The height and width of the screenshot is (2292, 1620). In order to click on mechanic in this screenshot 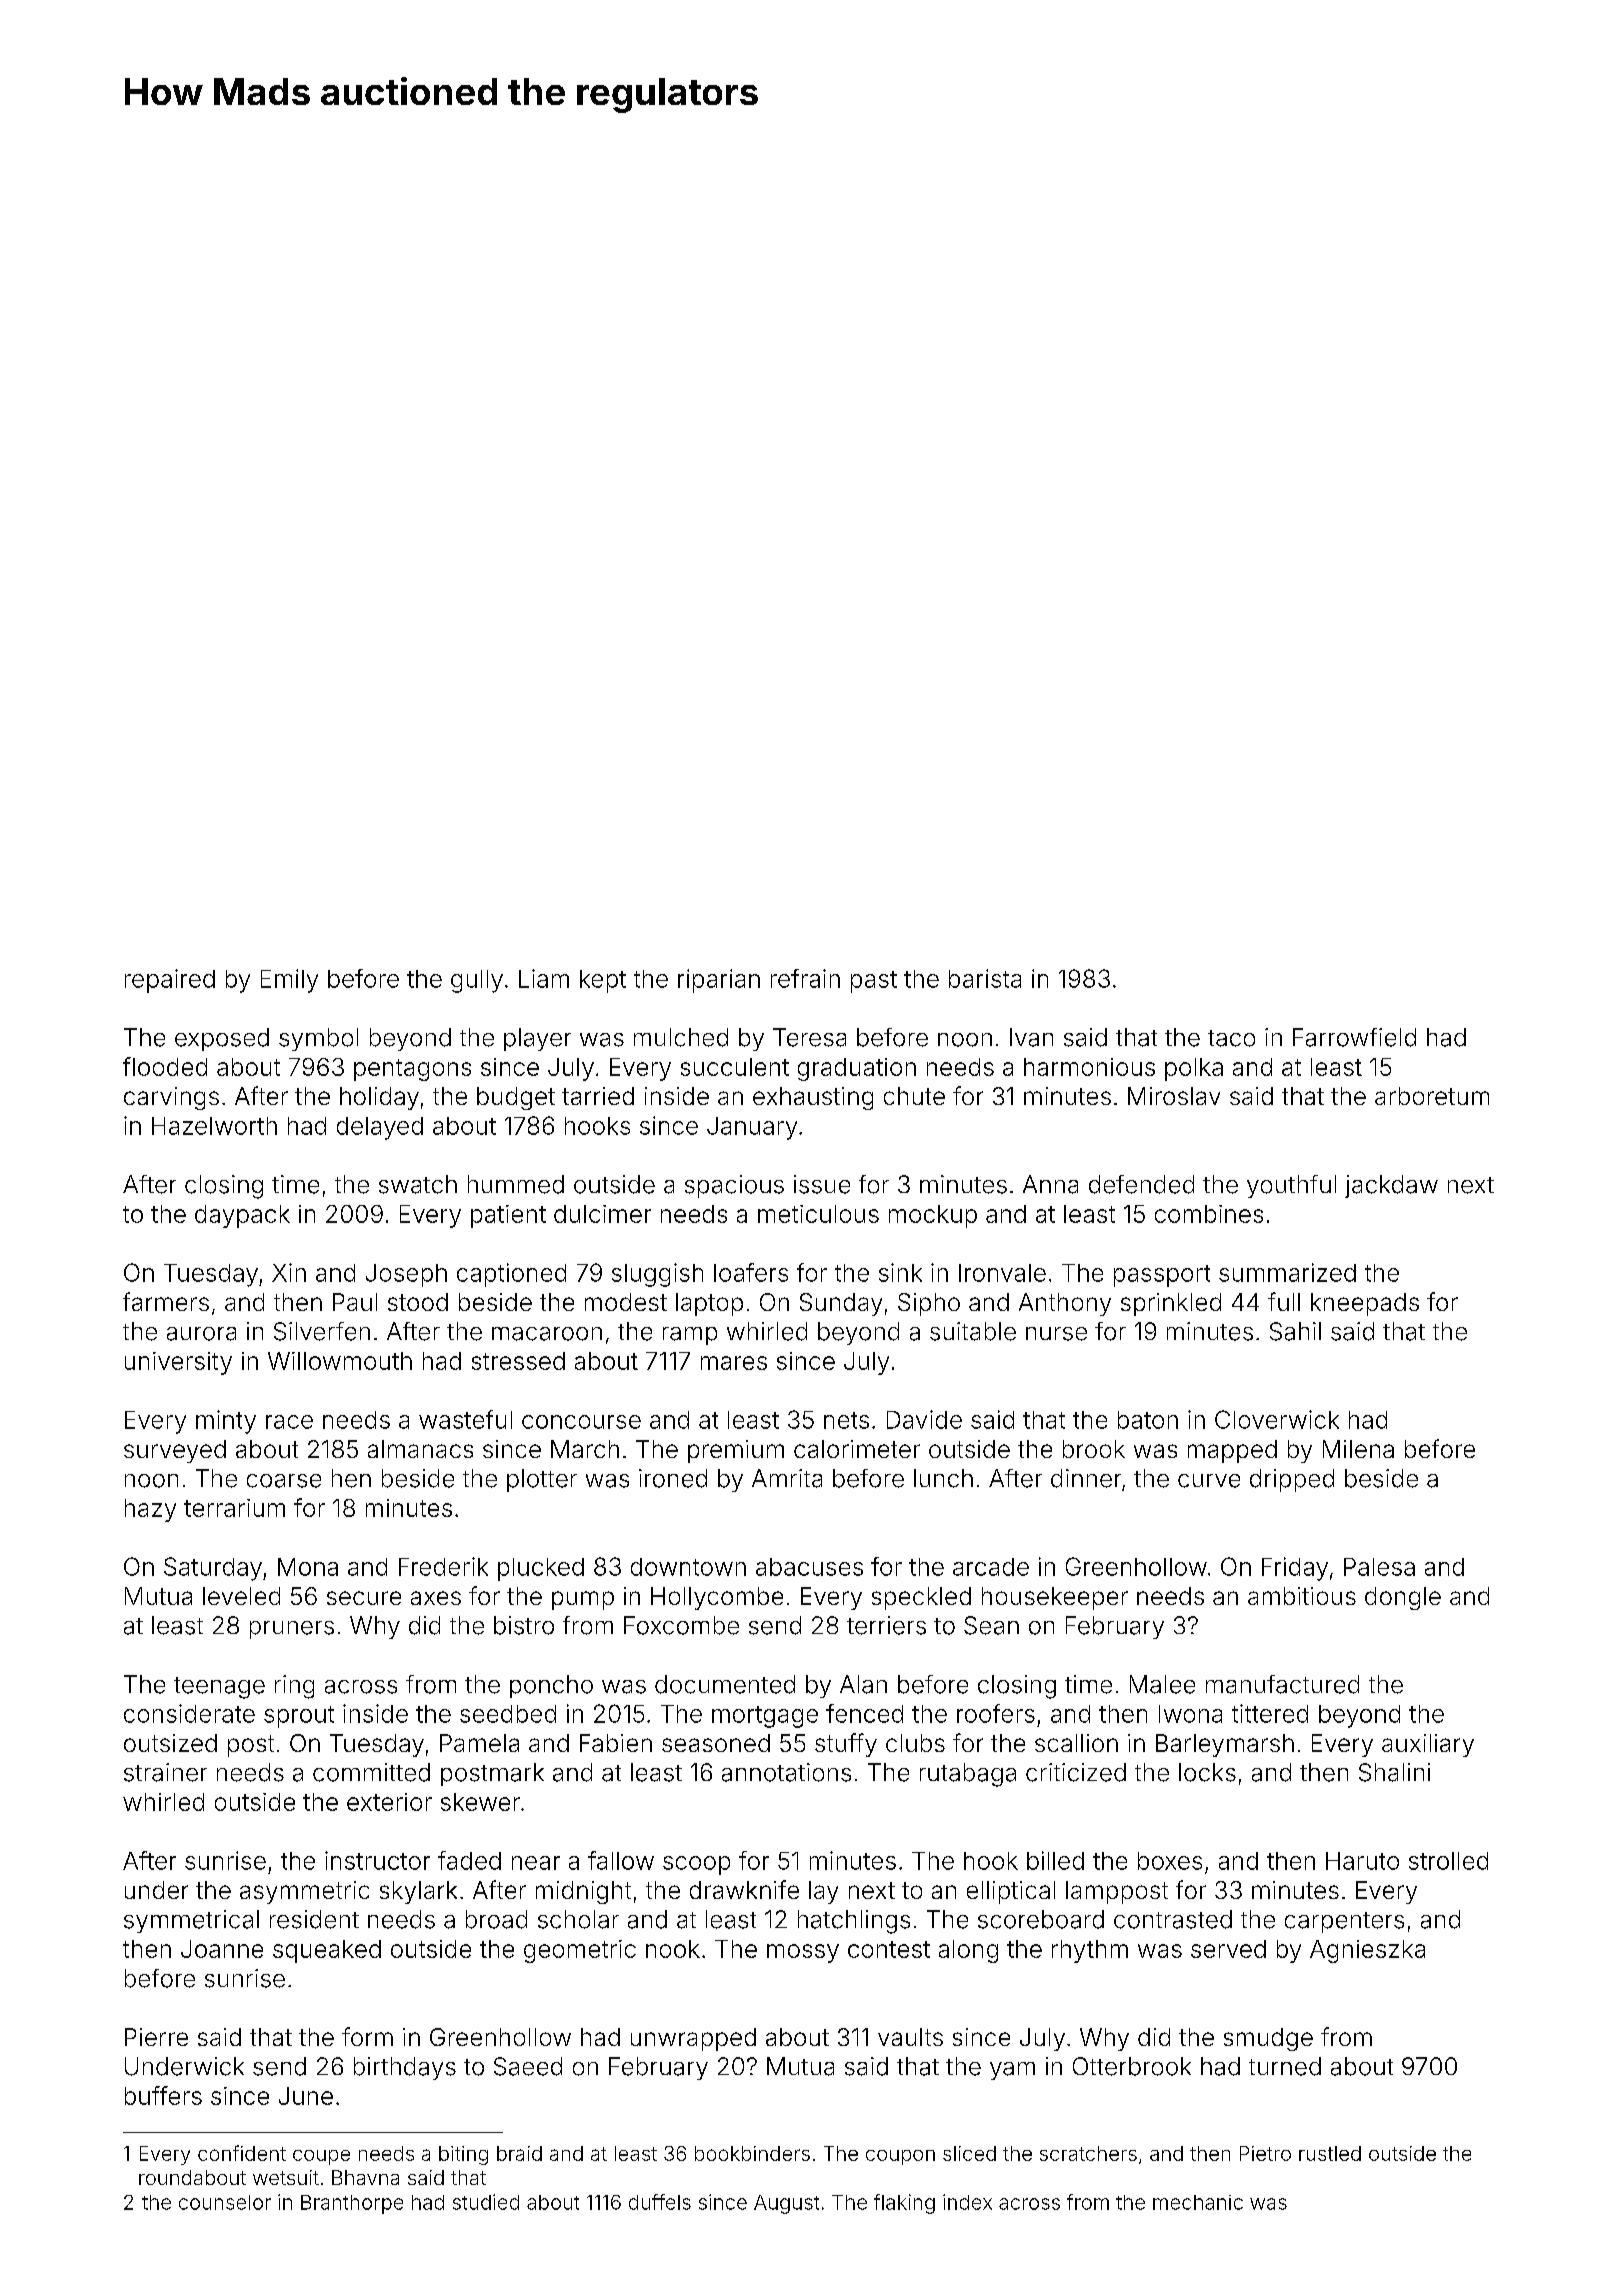, I will do `click(1198, 2202)`.
